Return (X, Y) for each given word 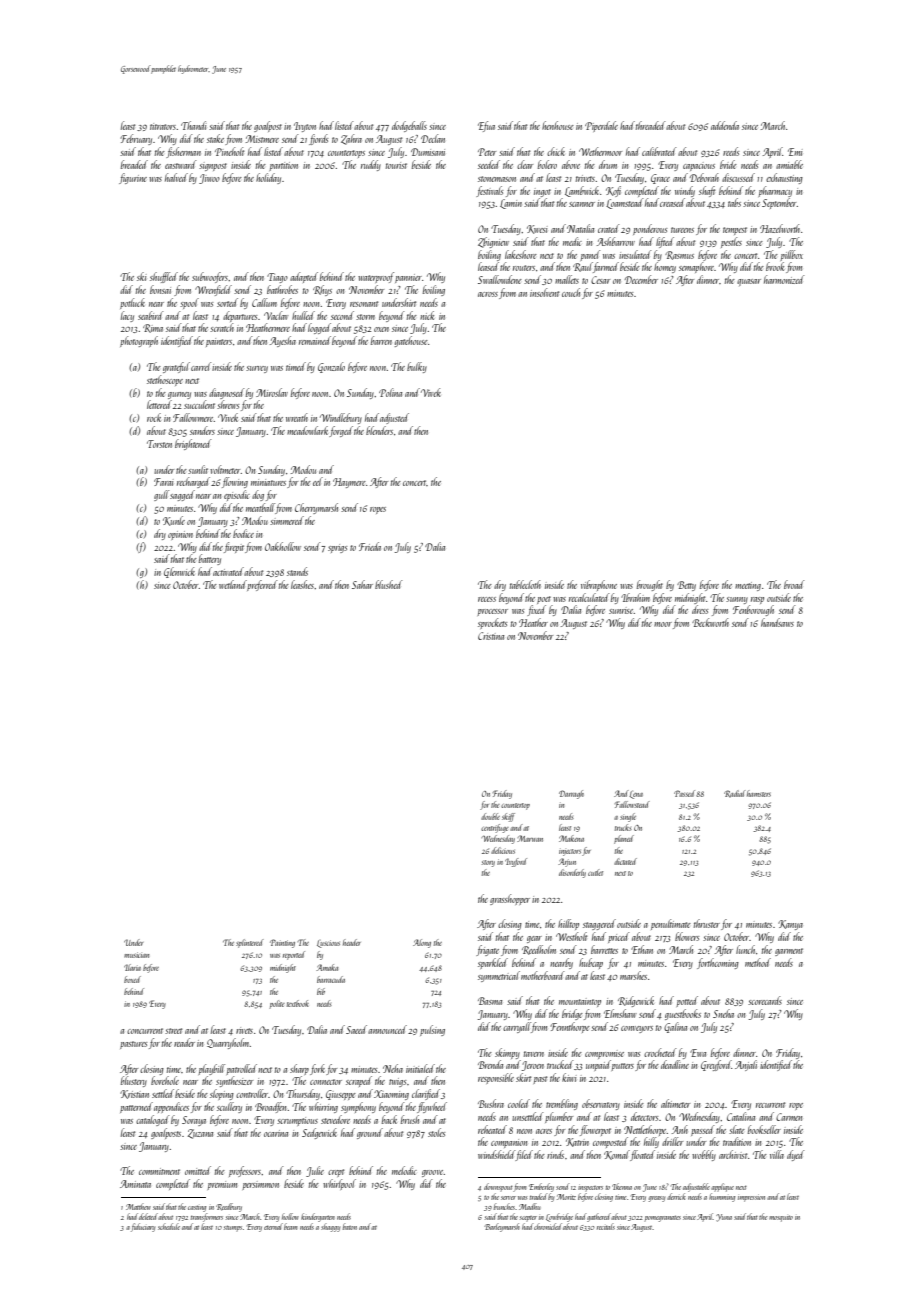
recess (487, 599)
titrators (163, 126)
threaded (650, 125)
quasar (749, 282)
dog (258, 495)
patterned (136, 1107)
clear (525, 164)
